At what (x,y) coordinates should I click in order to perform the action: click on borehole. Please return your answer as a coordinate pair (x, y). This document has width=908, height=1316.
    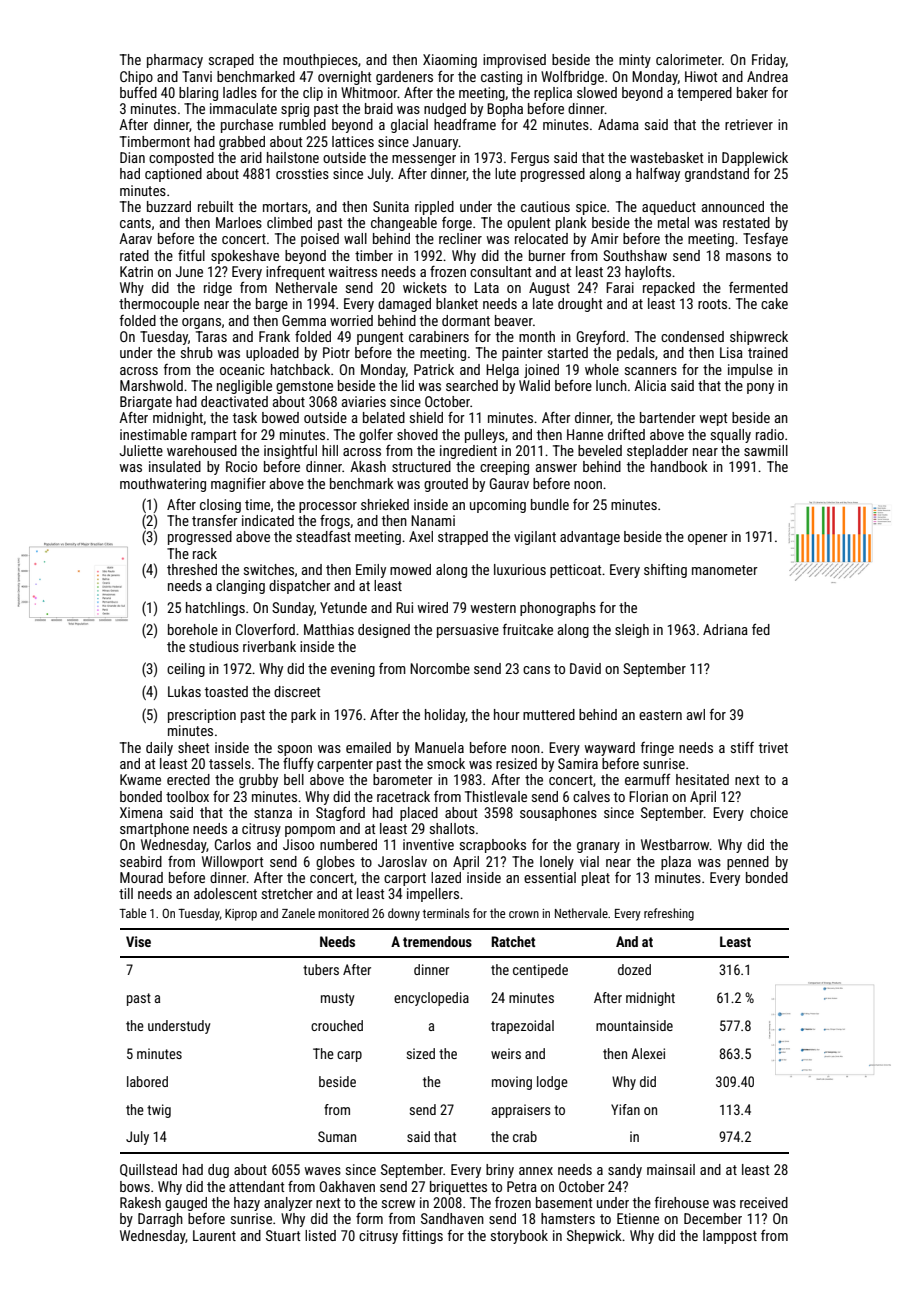
    Looking at the image, I should click on (193, 629).
